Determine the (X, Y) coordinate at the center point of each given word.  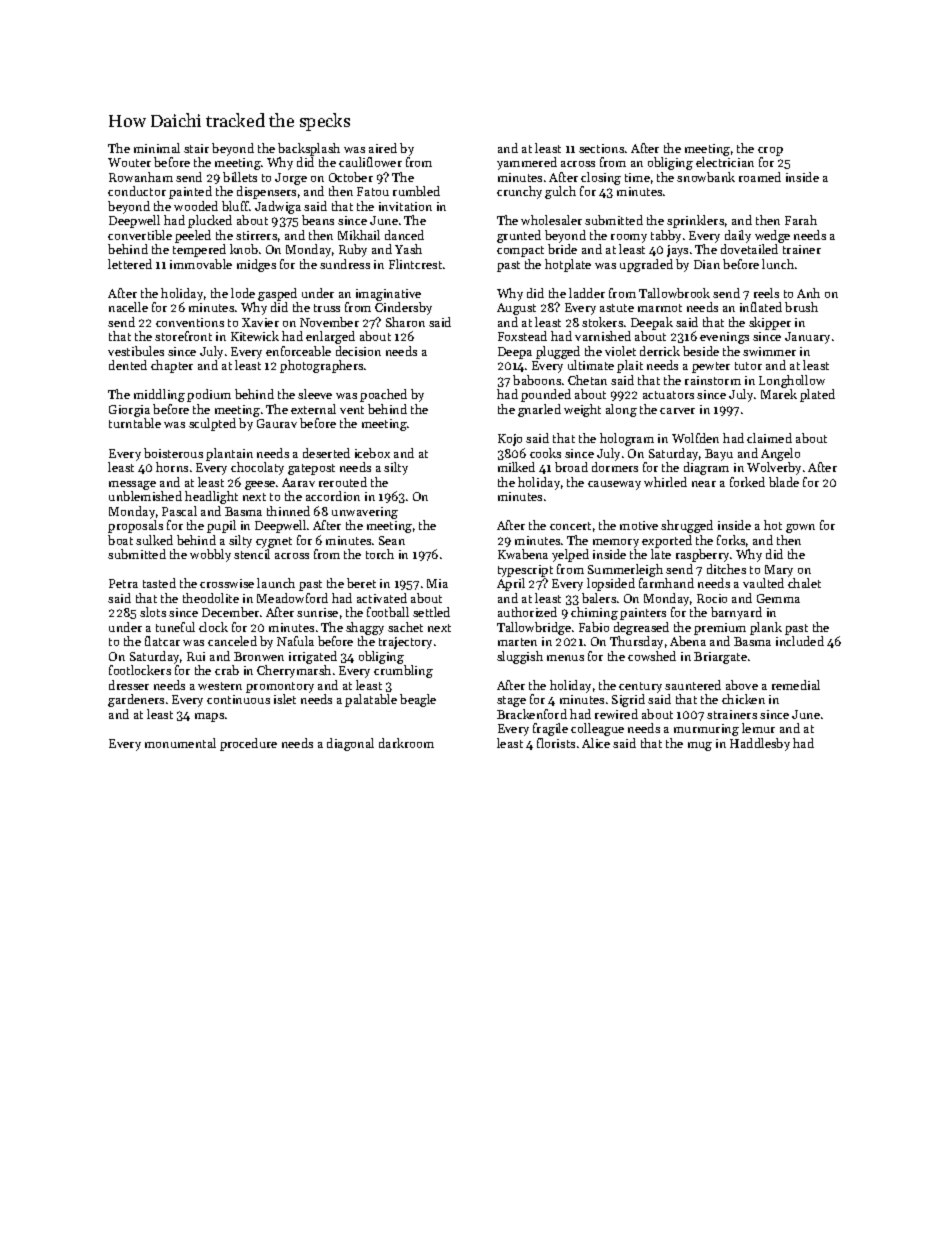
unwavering (365, 513)
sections (601, 148)
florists (556, 743)
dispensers (266, 192)
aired (383, 148)
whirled (665, 482)
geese (260, 485)
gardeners (136, 700)
